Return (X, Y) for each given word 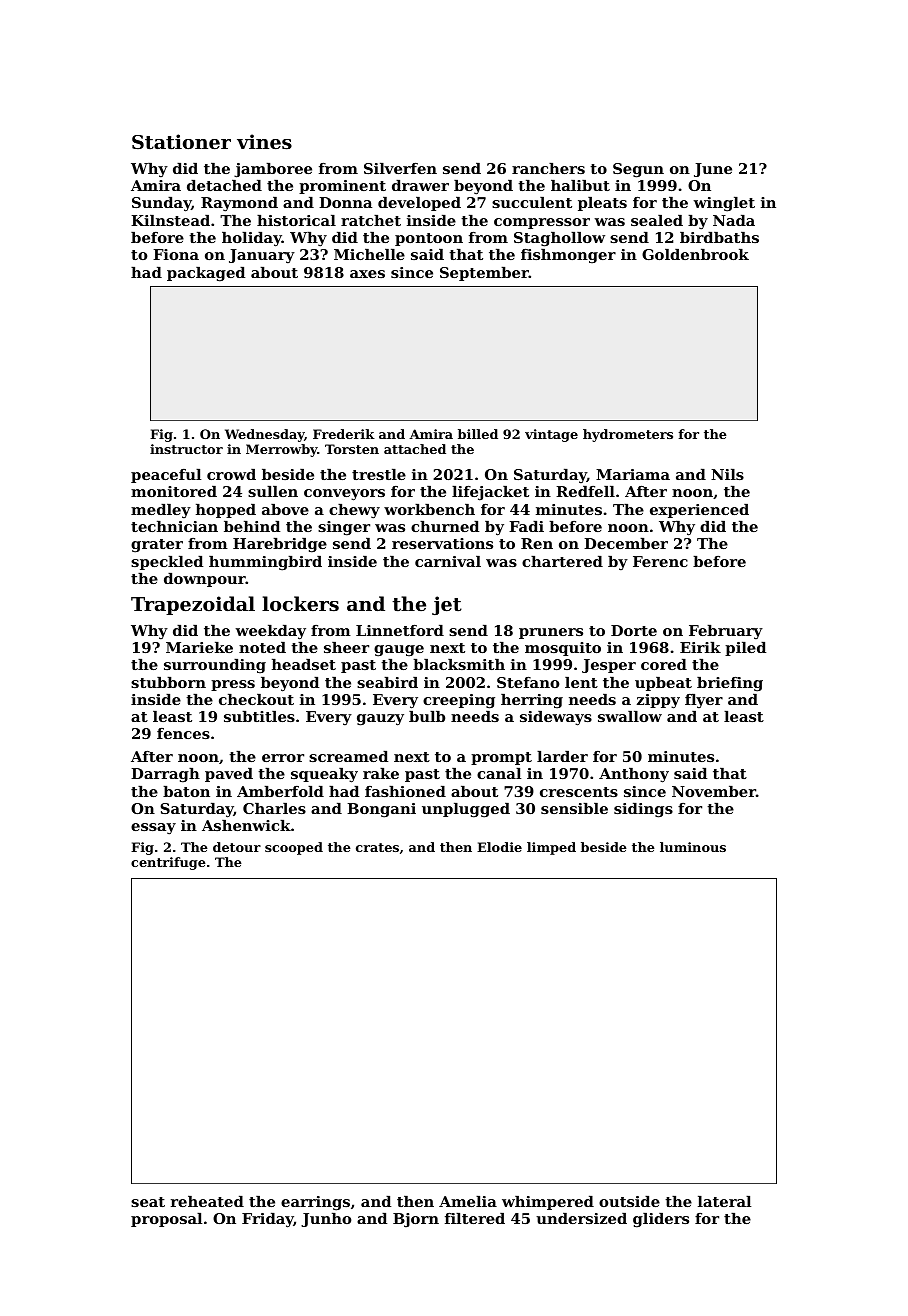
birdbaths (719, 237)
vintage (551, 435)
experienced (699, 511)
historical (296, 220)
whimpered (548, 1203)
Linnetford (400, 630)
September (484, 274)
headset (304, 664)
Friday (268, 1220)
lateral (724, 1201)
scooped (294, 848)
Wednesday (265, 435)
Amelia (468, 1201)
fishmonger (568, 256)
